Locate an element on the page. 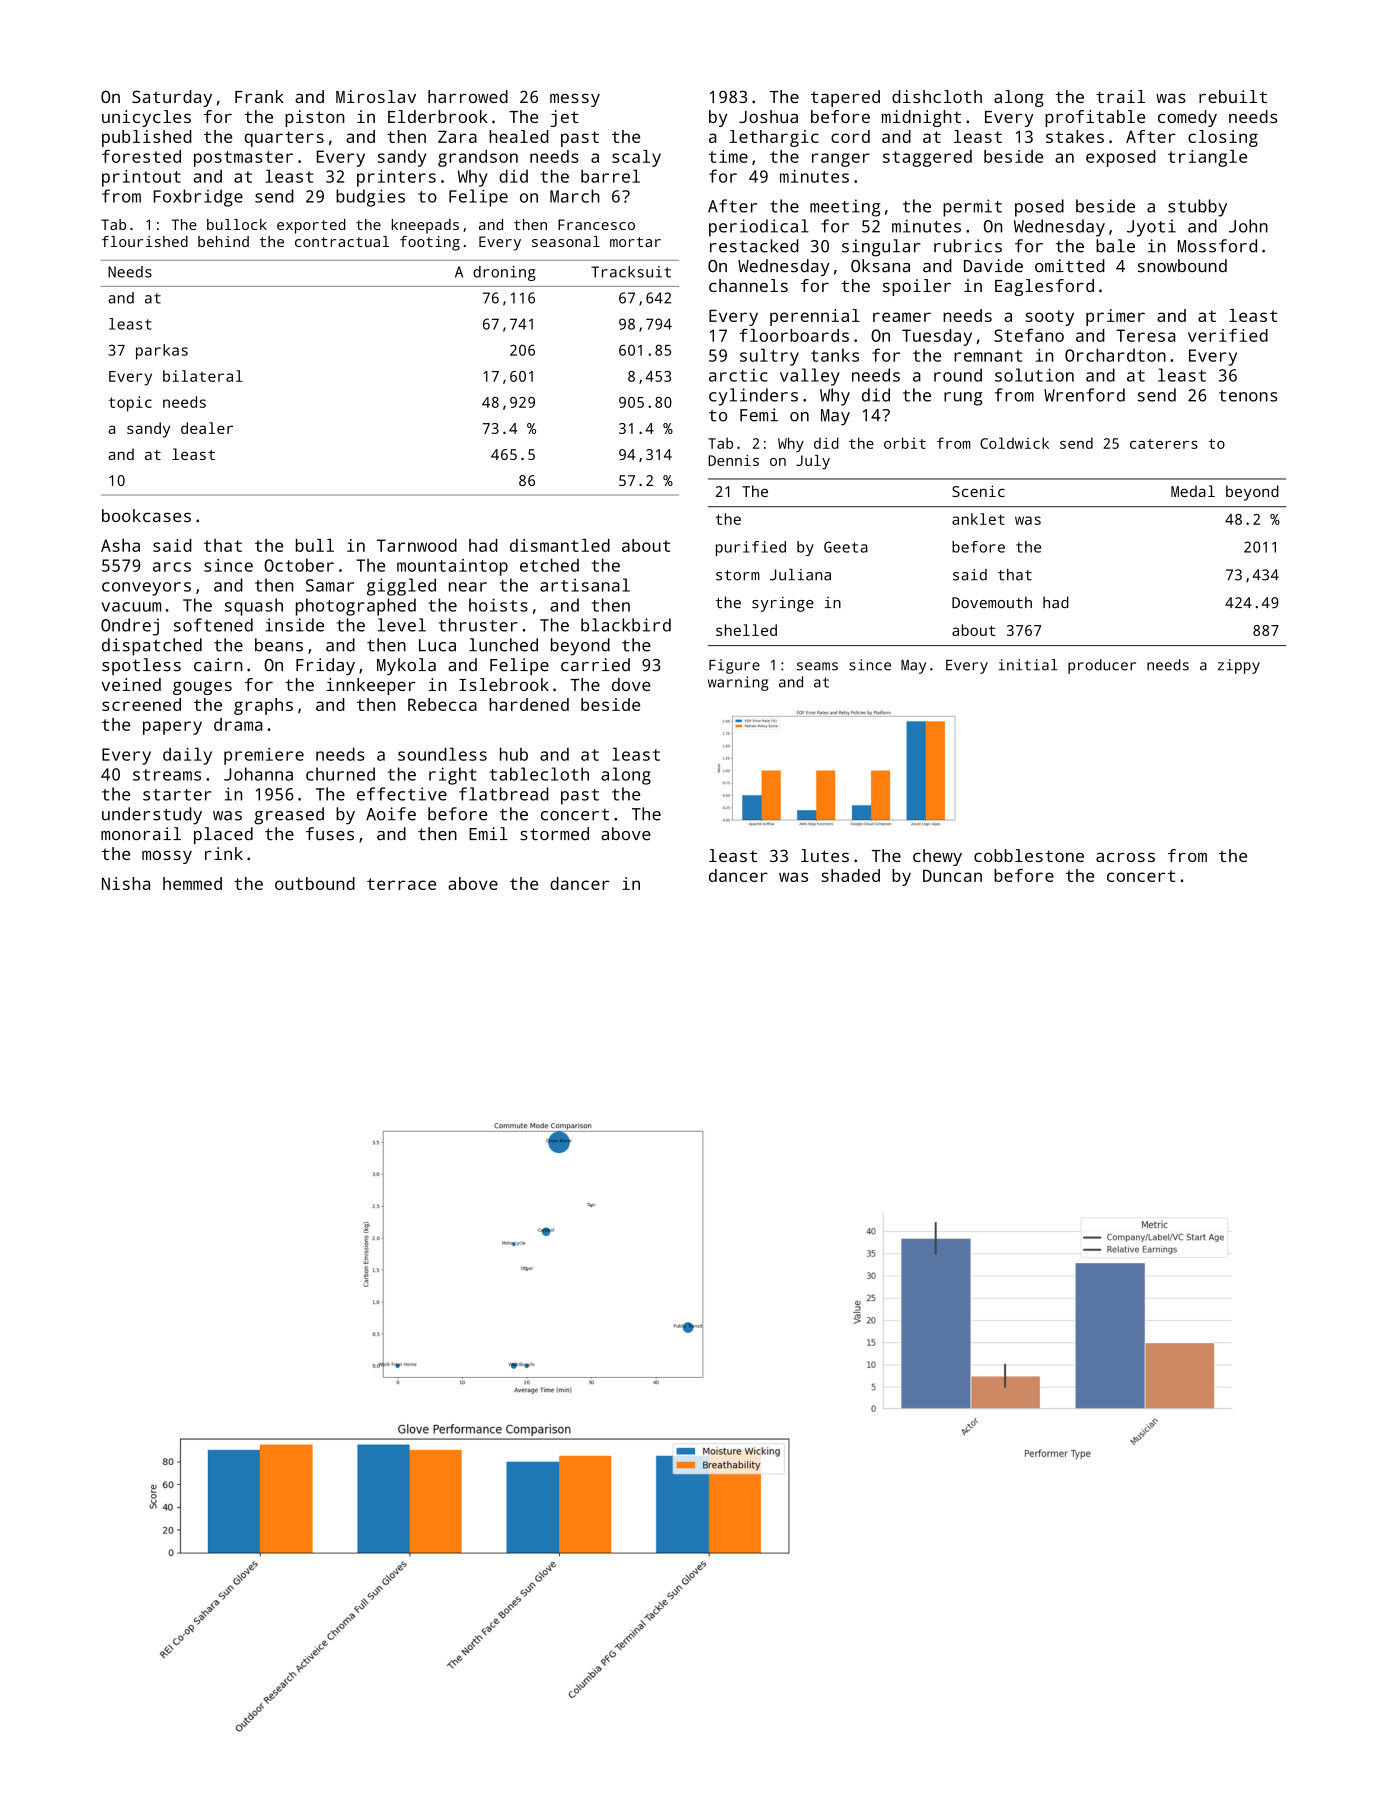  tapered is located at coordinates (845, 98).
